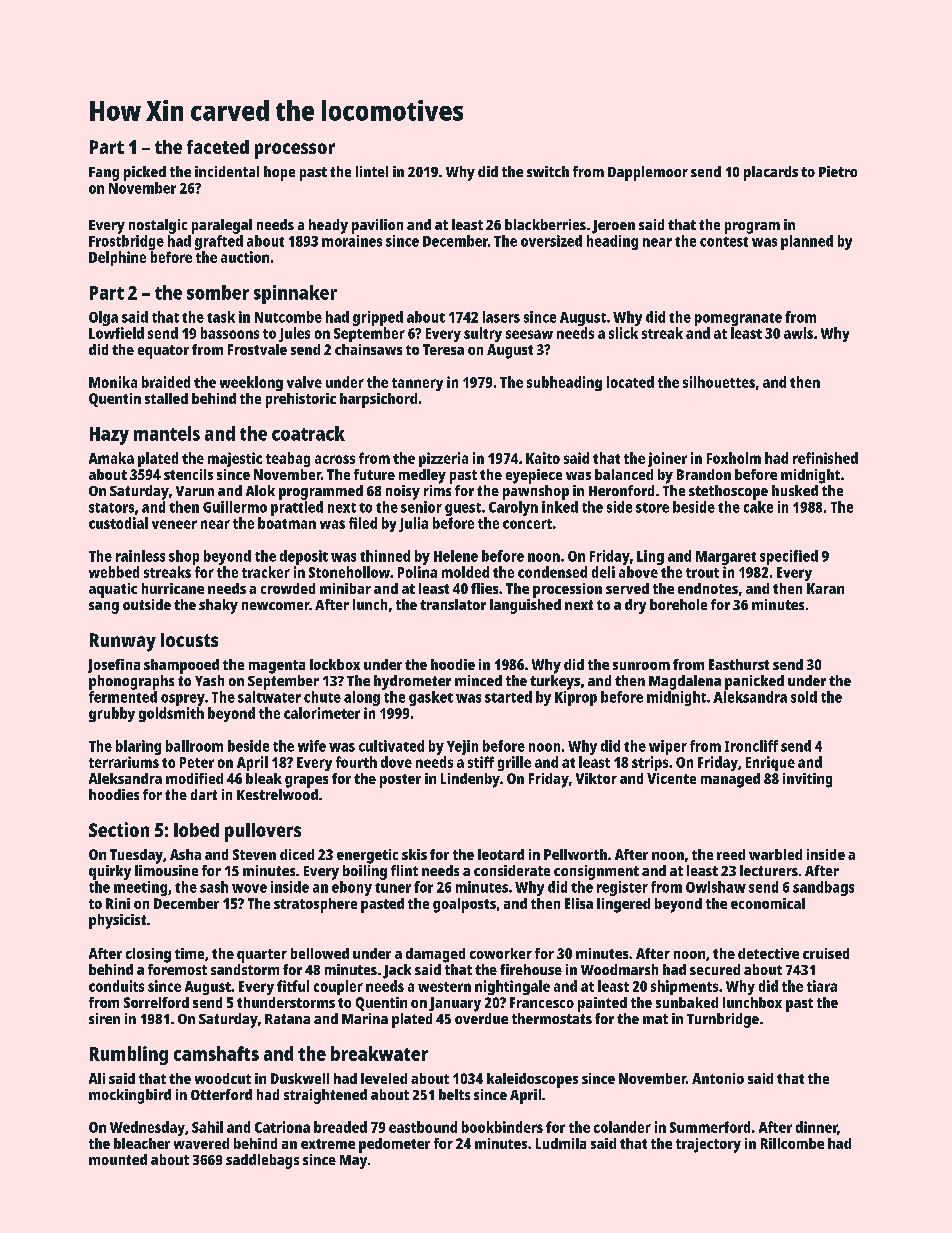  What do you see at coordinates (715, 969) in the screenshot?
I see `secured` at bounding box center [715, 969].
